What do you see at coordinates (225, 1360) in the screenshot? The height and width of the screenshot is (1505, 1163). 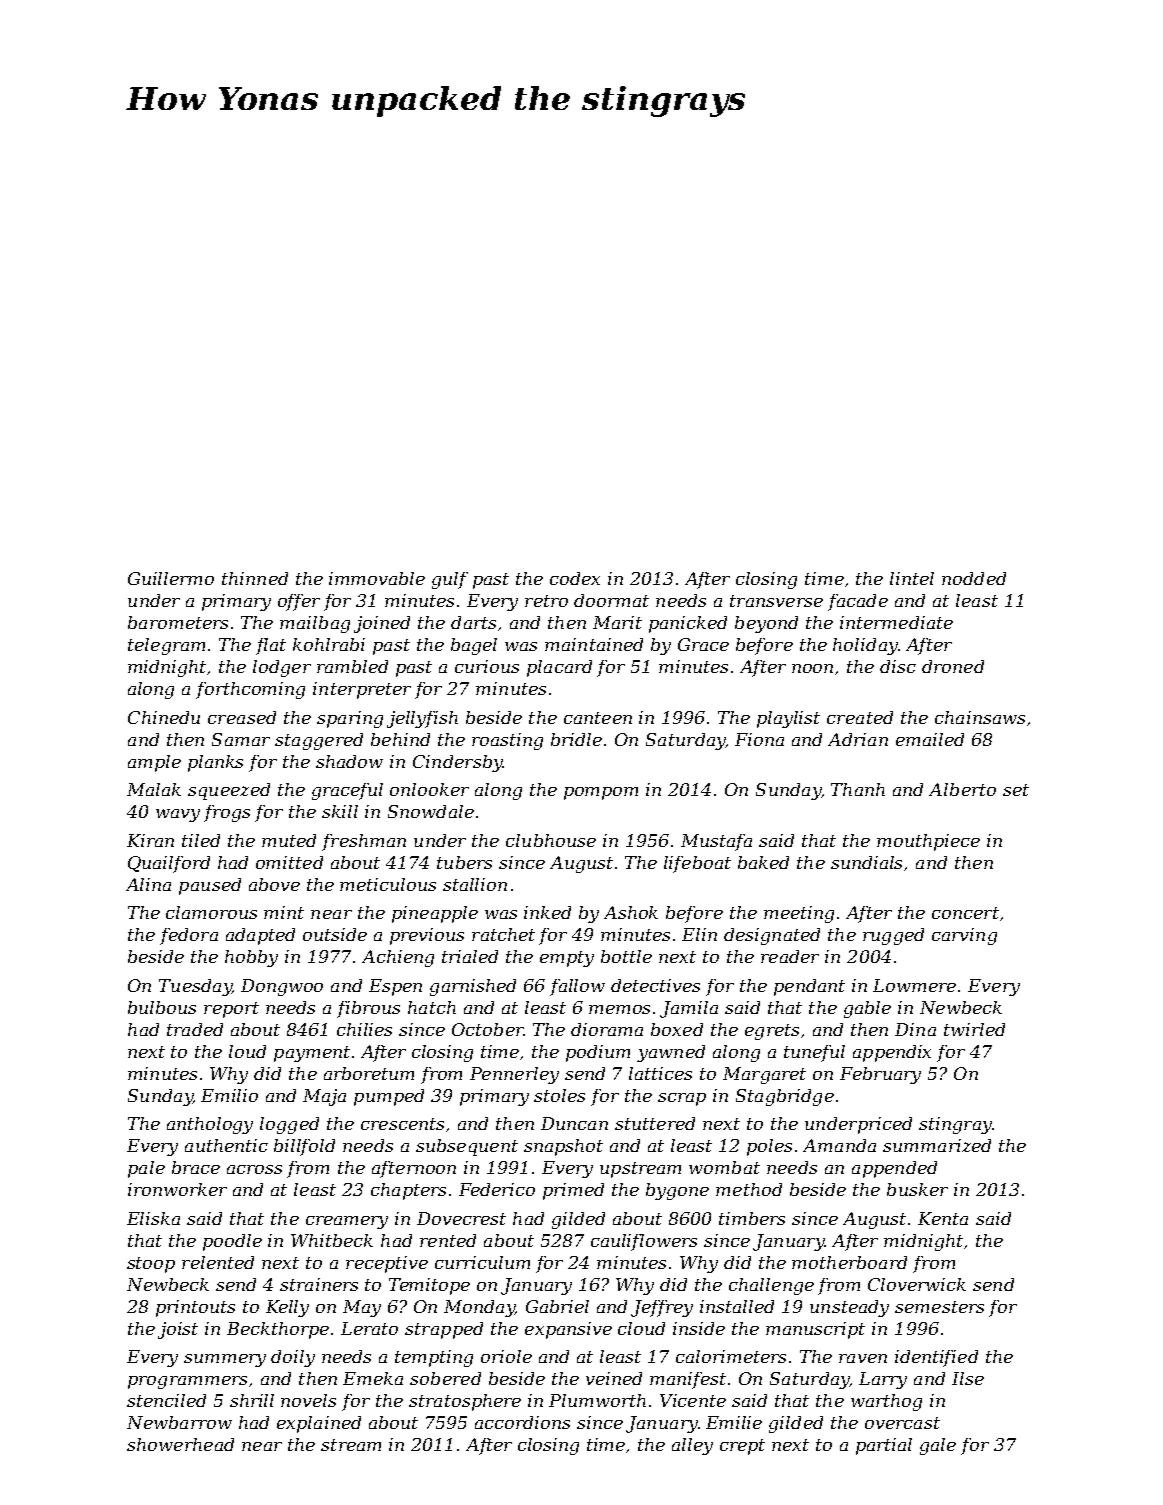 I see `summery` at bounding box center [225, 1360].
